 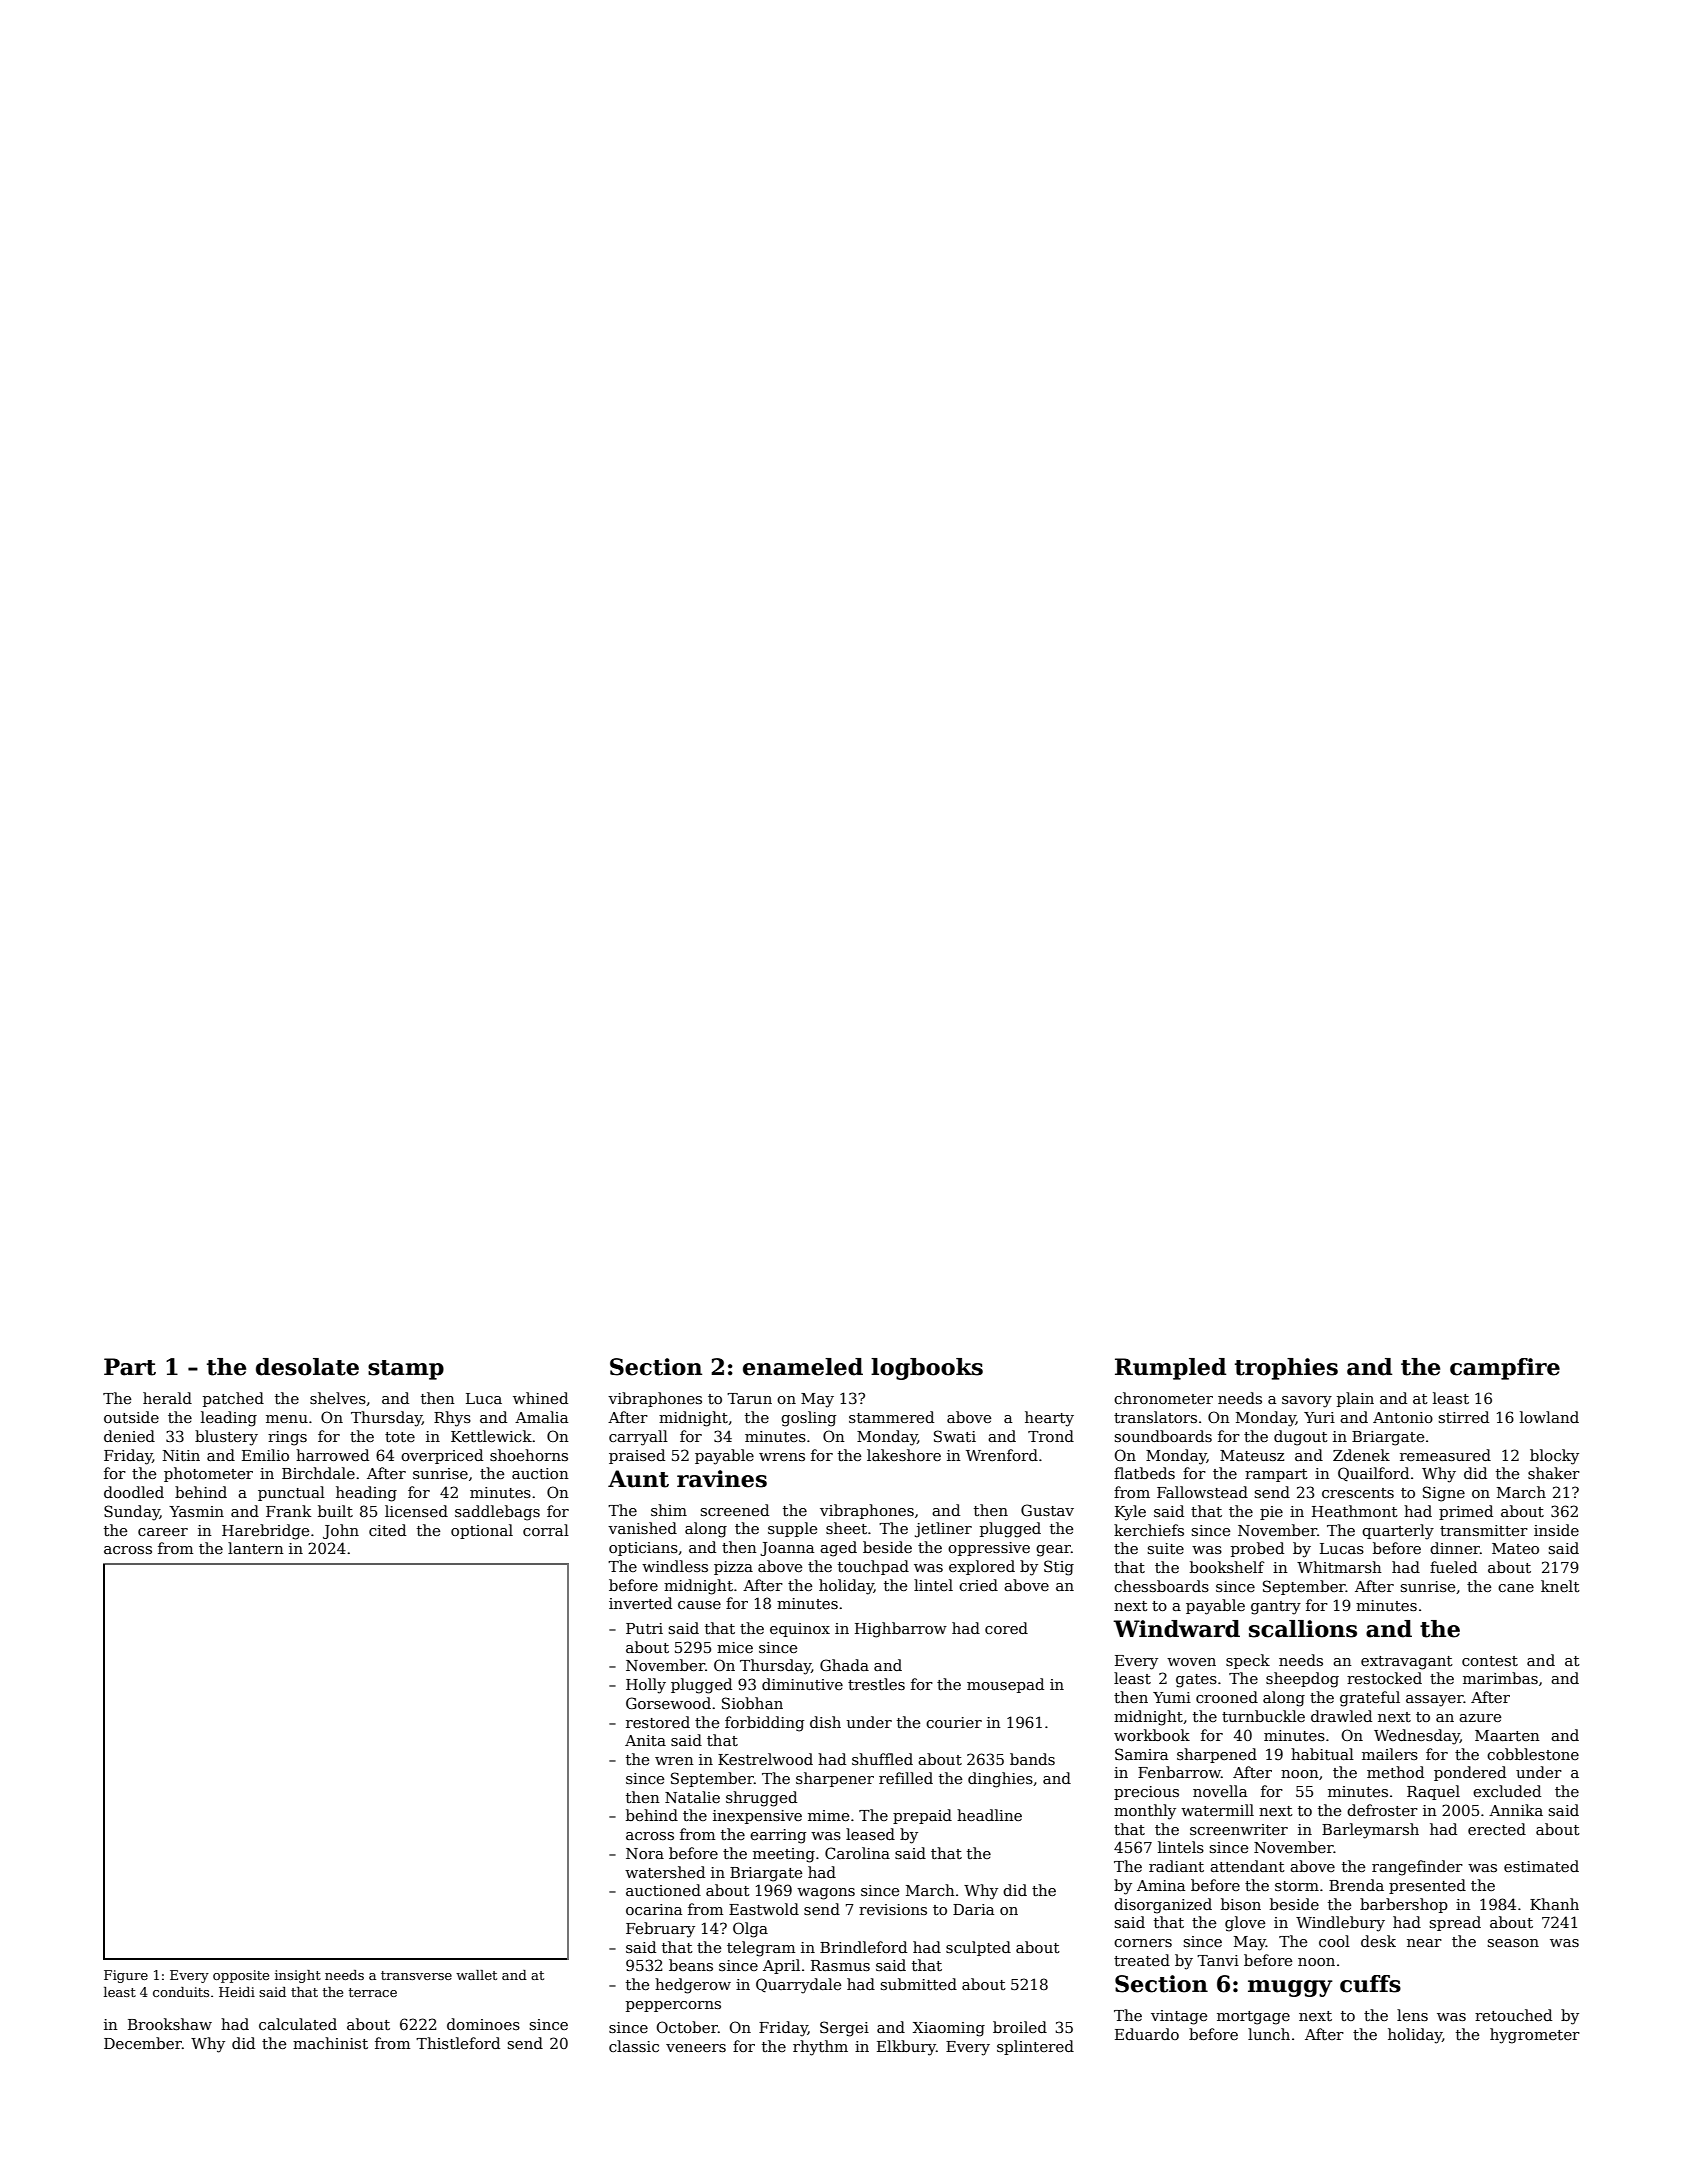 I want to click on Mateusz, so click(x=1252, y=1455).
